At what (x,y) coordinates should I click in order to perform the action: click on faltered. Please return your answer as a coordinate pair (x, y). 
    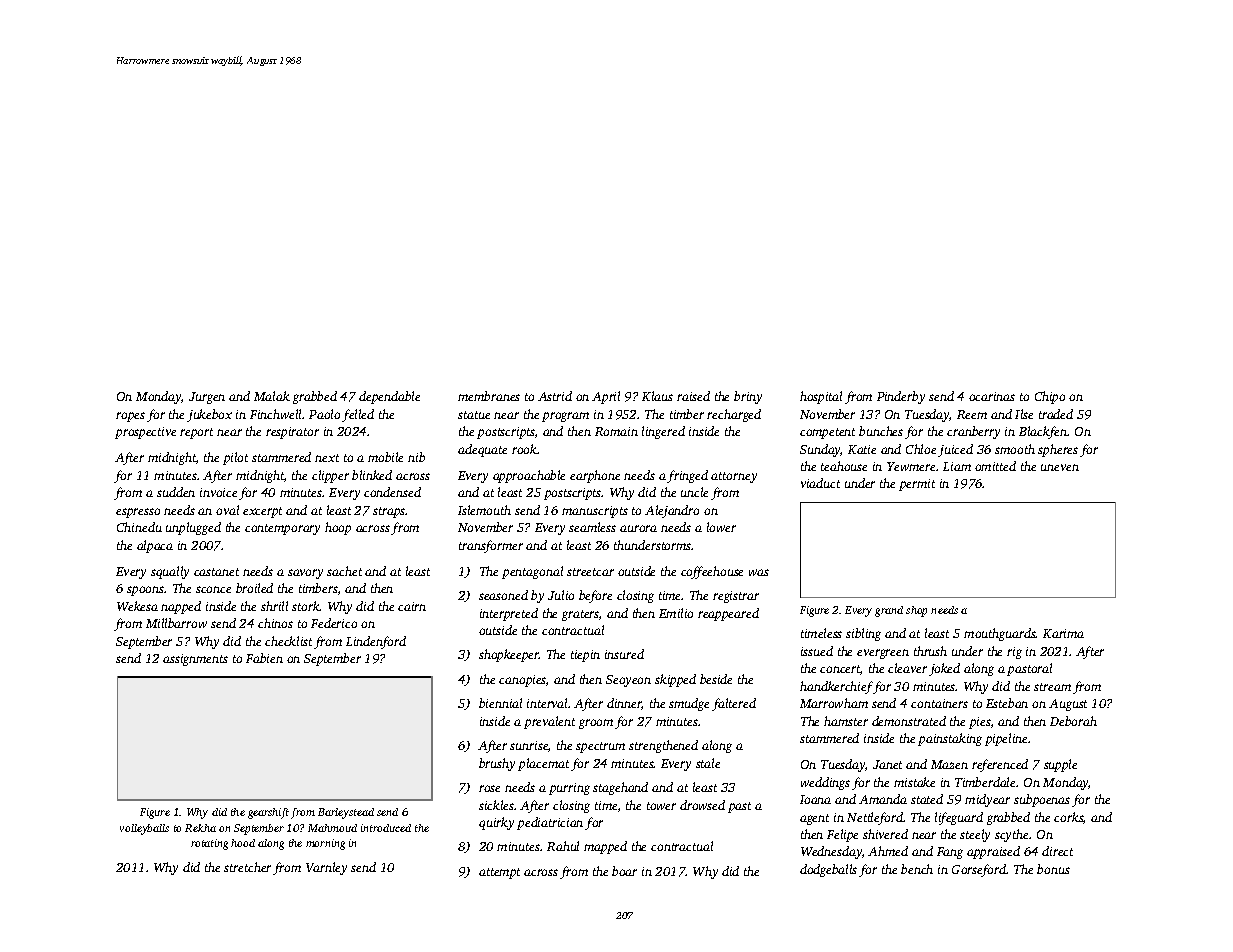
    Looking at the image, I should click on (734, 704).
